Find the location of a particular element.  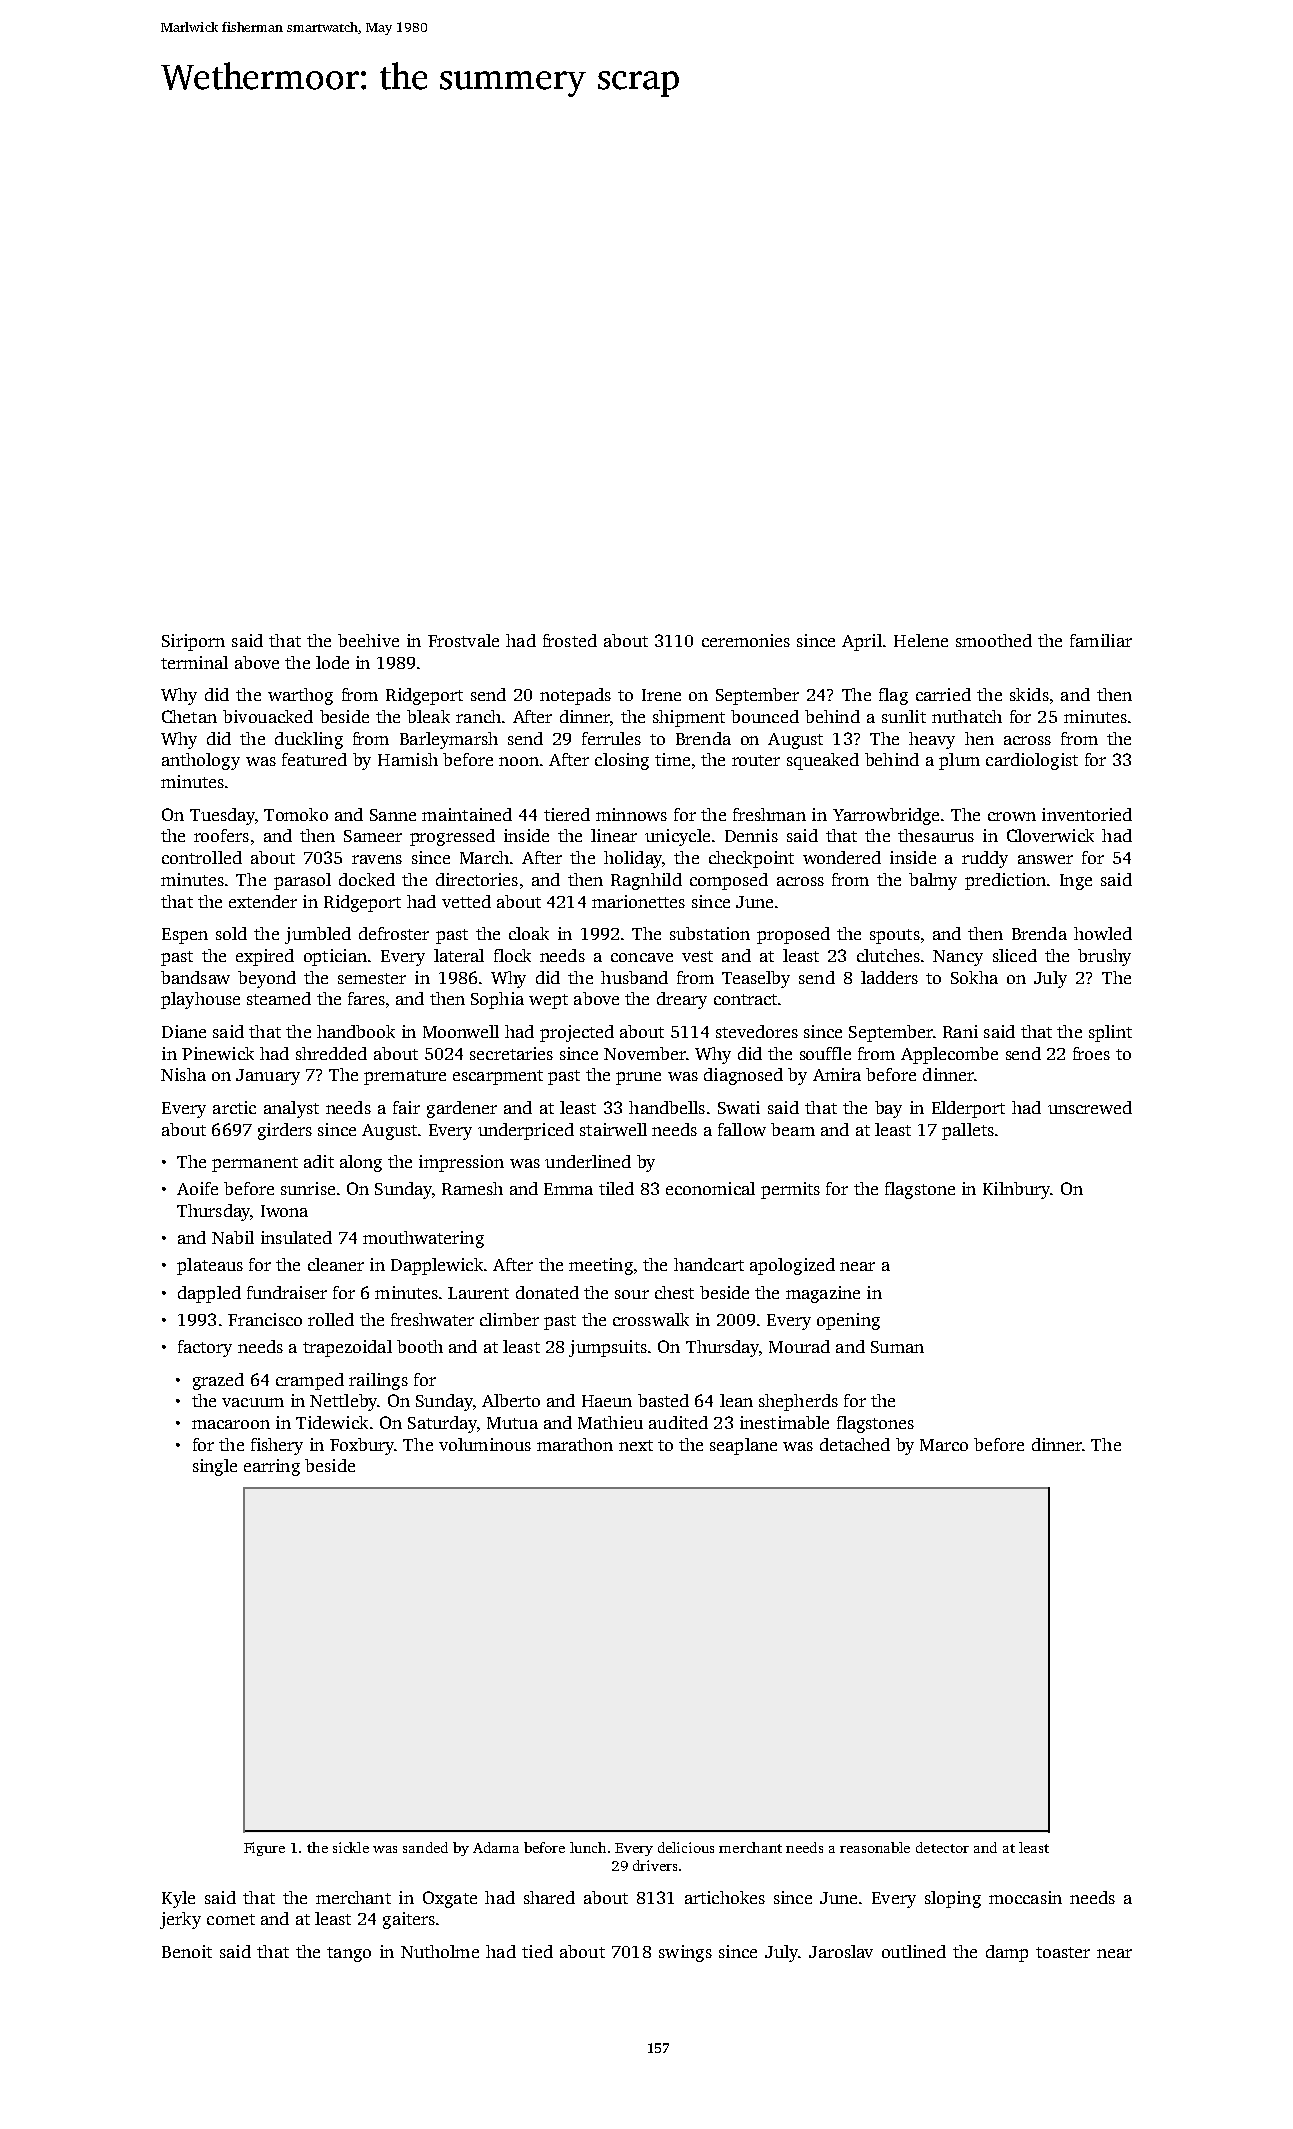

wept is located at coordinates (548, 1001).
